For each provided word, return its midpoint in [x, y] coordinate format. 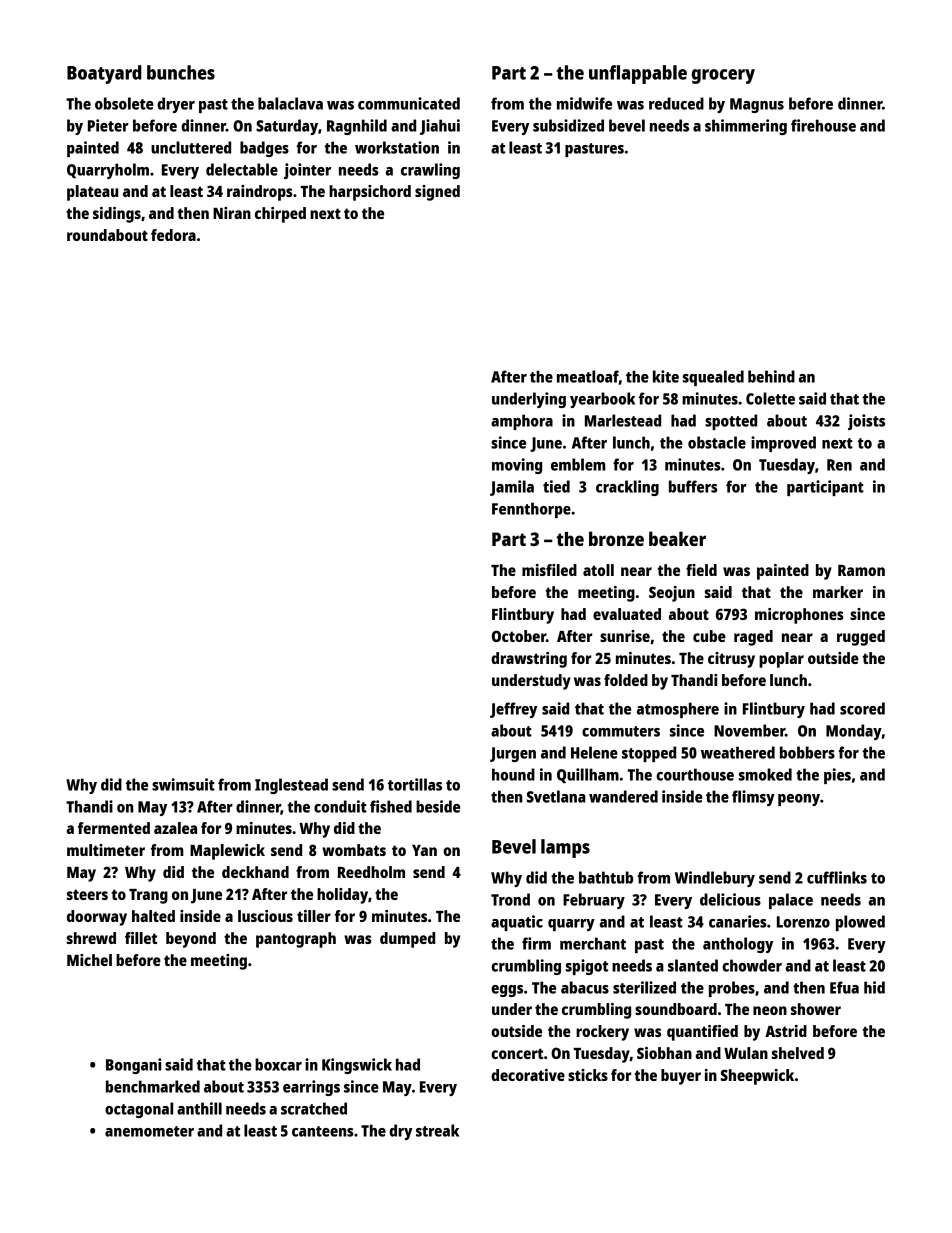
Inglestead [291, 786]
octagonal [139, 1110]
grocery [723, 76]
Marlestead [623, 420]
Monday [854, 732]
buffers [693, 486]
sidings [117, 215]
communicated [409, 103]
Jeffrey [513, 710]
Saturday [287, 127]
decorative [528, 1075]
